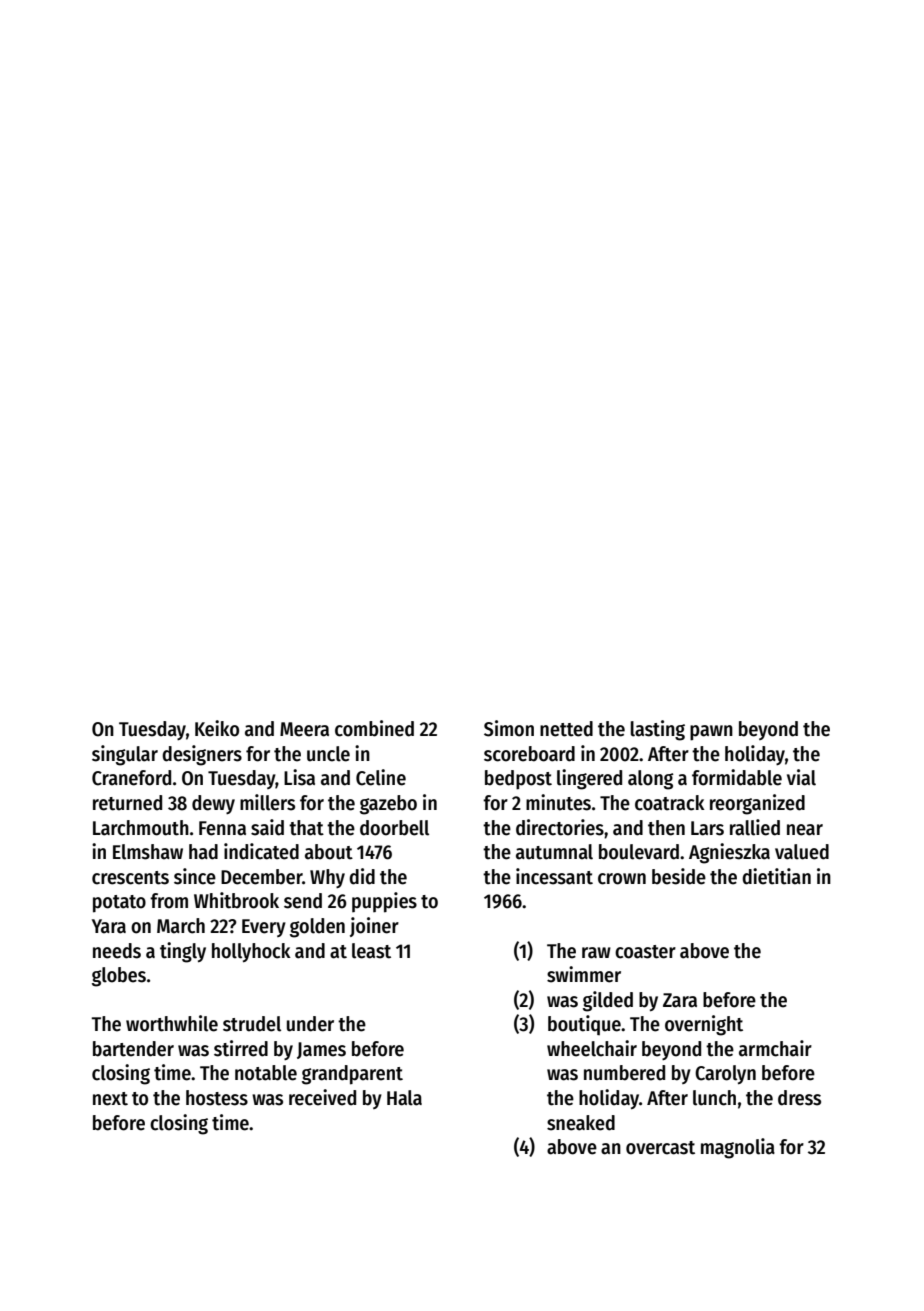 The width and height of the document is (924, 1311). I want to click on Elmshaw, so click(148, 852).
